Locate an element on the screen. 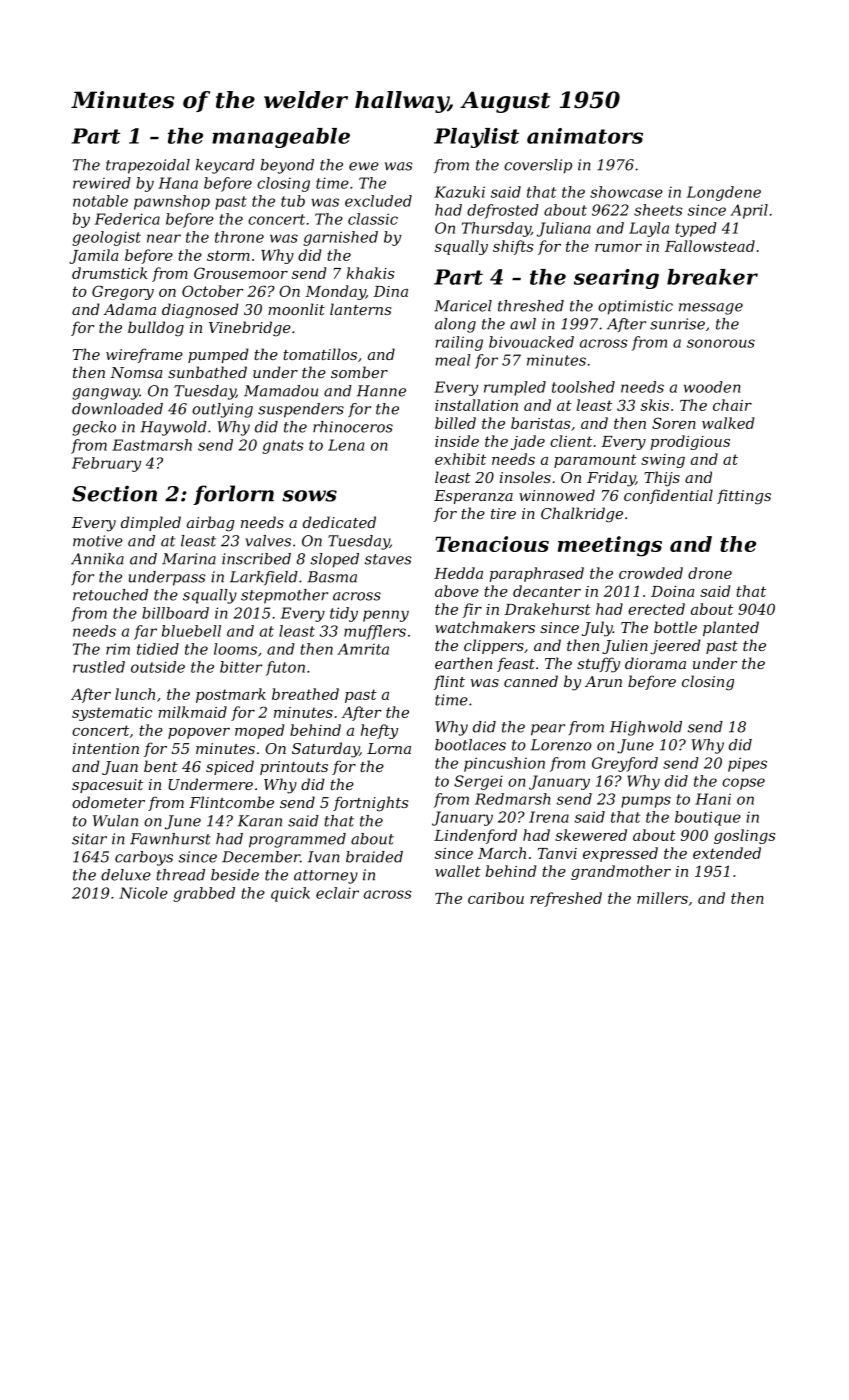 The height and width of the screenshot is (1400, 849). Tanvi is located at coordinates (557, 853).
